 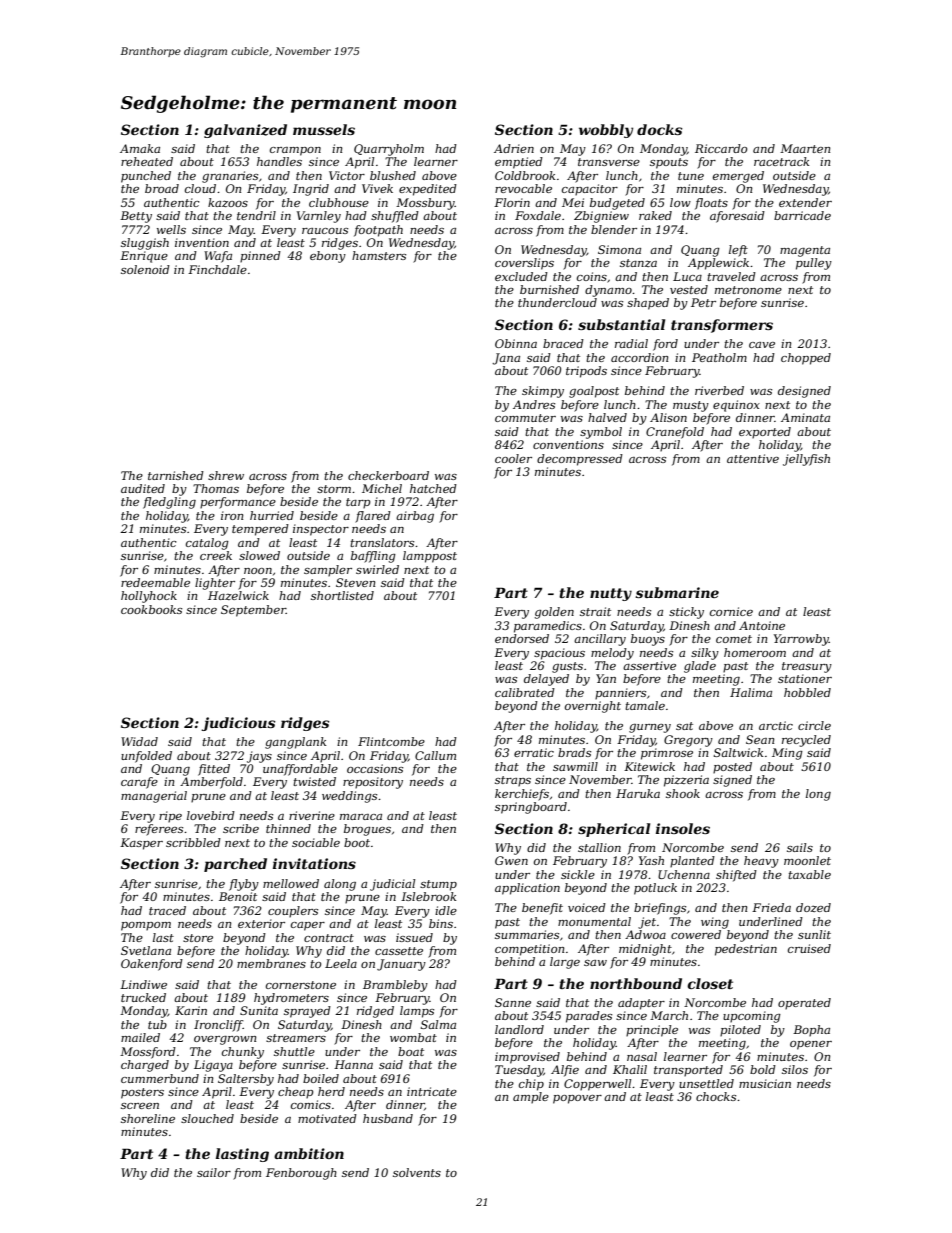 I want to click on posted, so click(x=732, y=768).
